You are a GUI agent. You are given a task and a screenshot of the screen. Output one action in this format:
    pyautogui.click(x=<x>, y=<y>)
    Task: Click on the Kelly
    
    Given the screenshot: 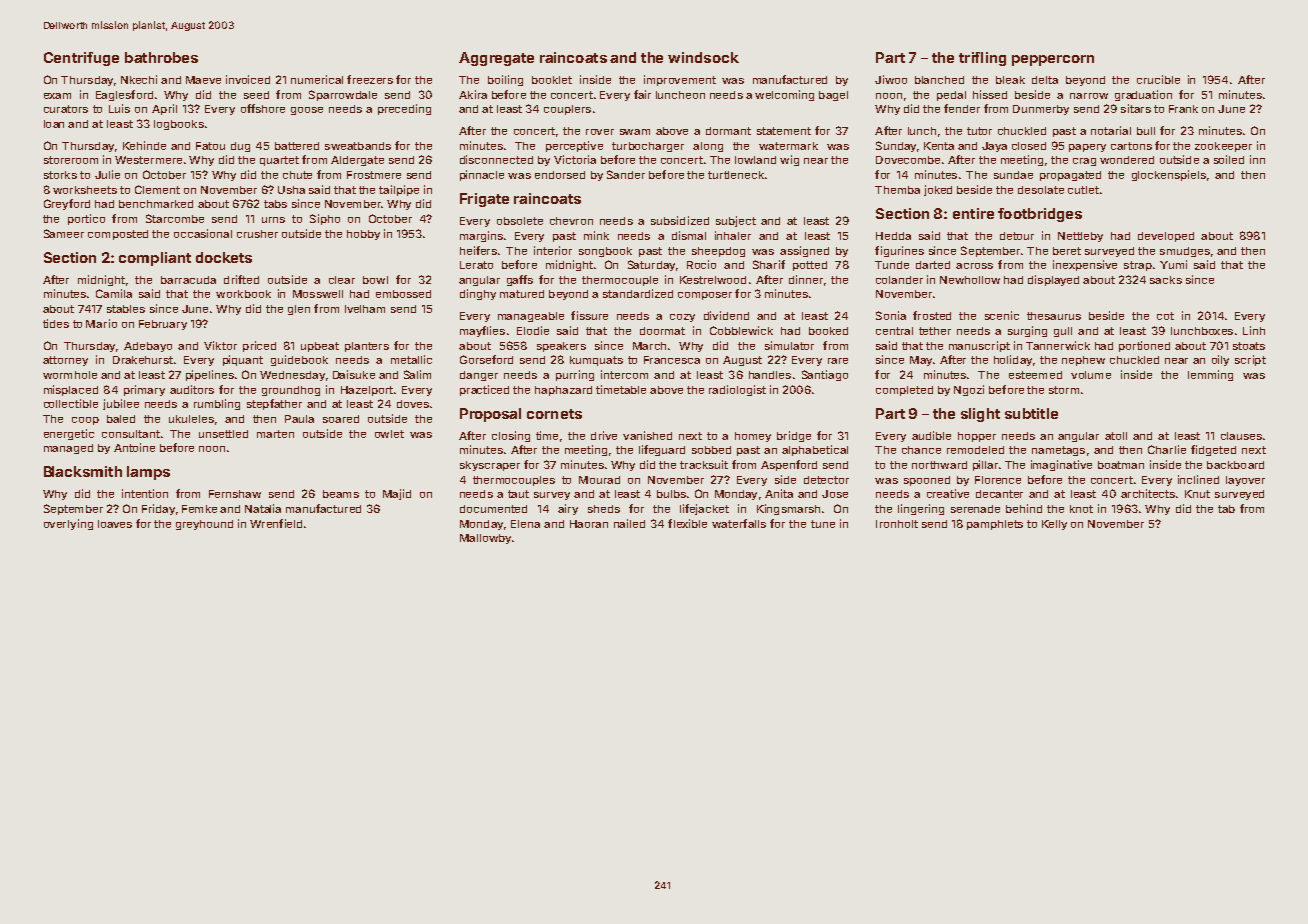 What is the action you would take?
    pyautogui.click(x=1054, y=525)
